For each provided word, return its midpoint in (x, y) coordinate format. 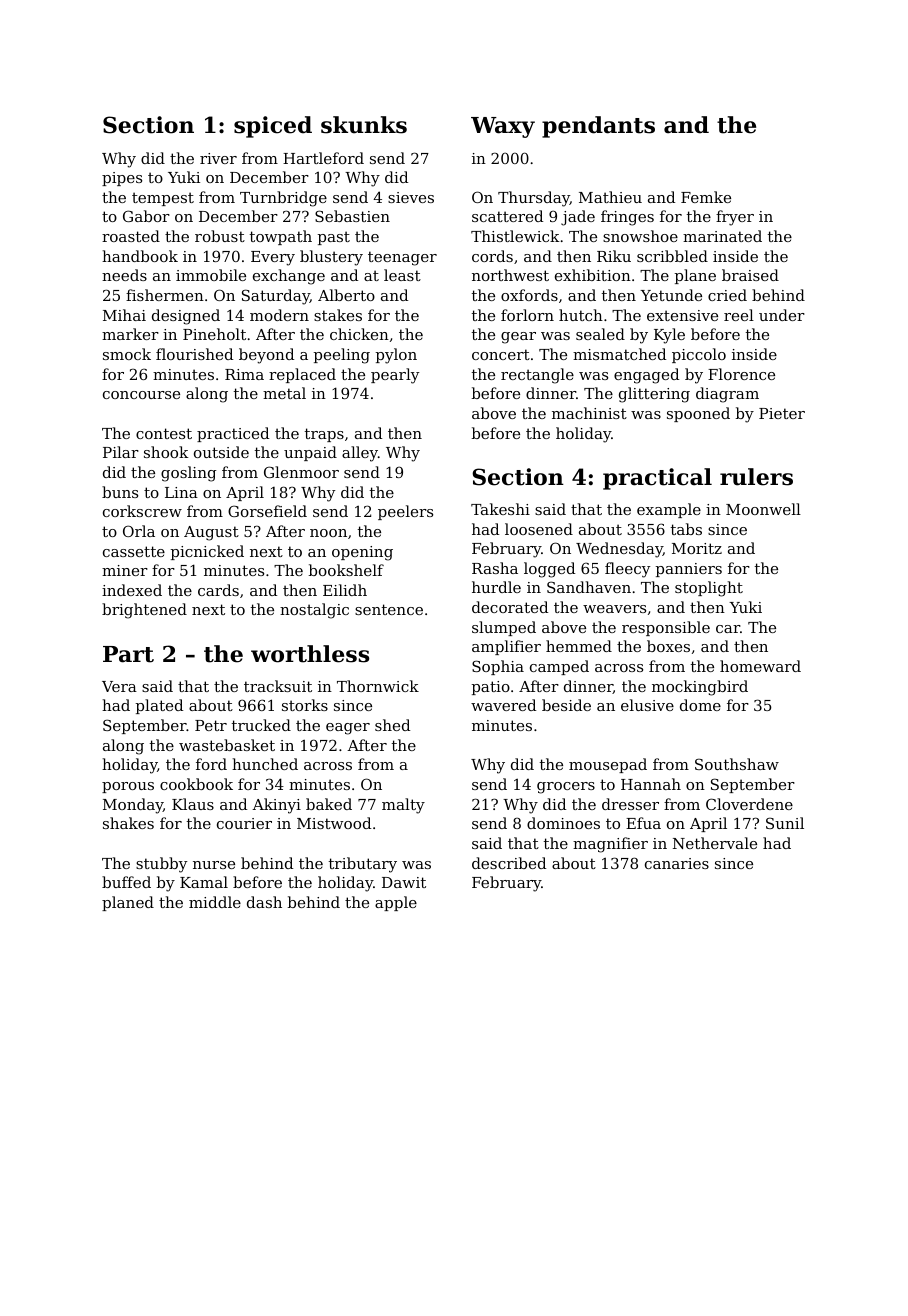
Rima (244, 374)
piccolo (699, 355)
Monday (133, 806)
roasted (131, 236)
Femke (706, 197)
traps (324, 435)
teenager (402, 258)
